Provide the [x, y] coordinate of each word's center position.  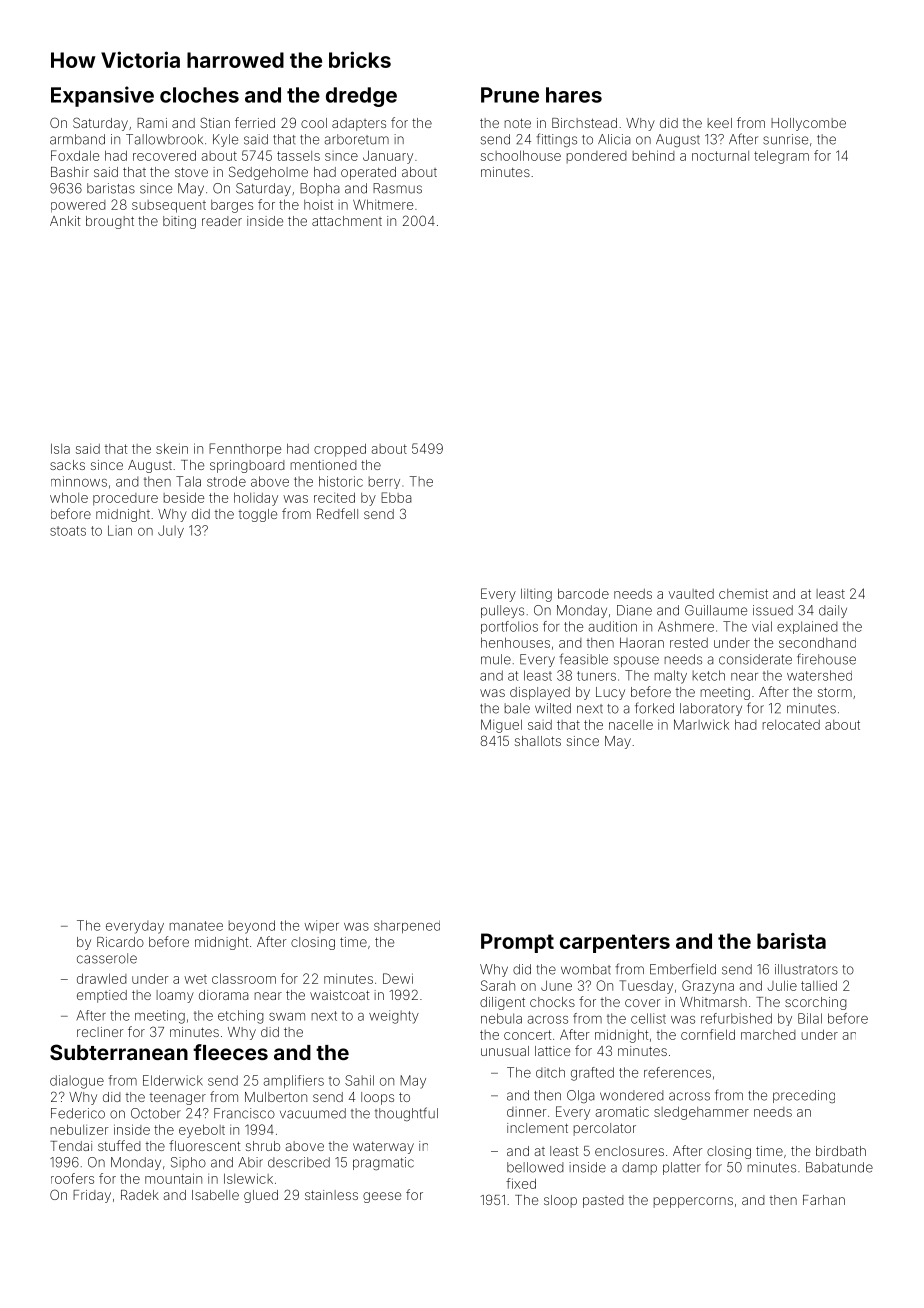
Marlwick [701, 724]
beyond [252, 927]
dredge [361, 97]
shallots [538, 741]
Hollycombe [808, 124]
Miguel [501, 726]
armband [77, 139]
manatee [196, 926]
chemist [743, 594]
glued [261, 1196]
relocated [791, 725]
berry [384, 482]
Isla [60, 448]
